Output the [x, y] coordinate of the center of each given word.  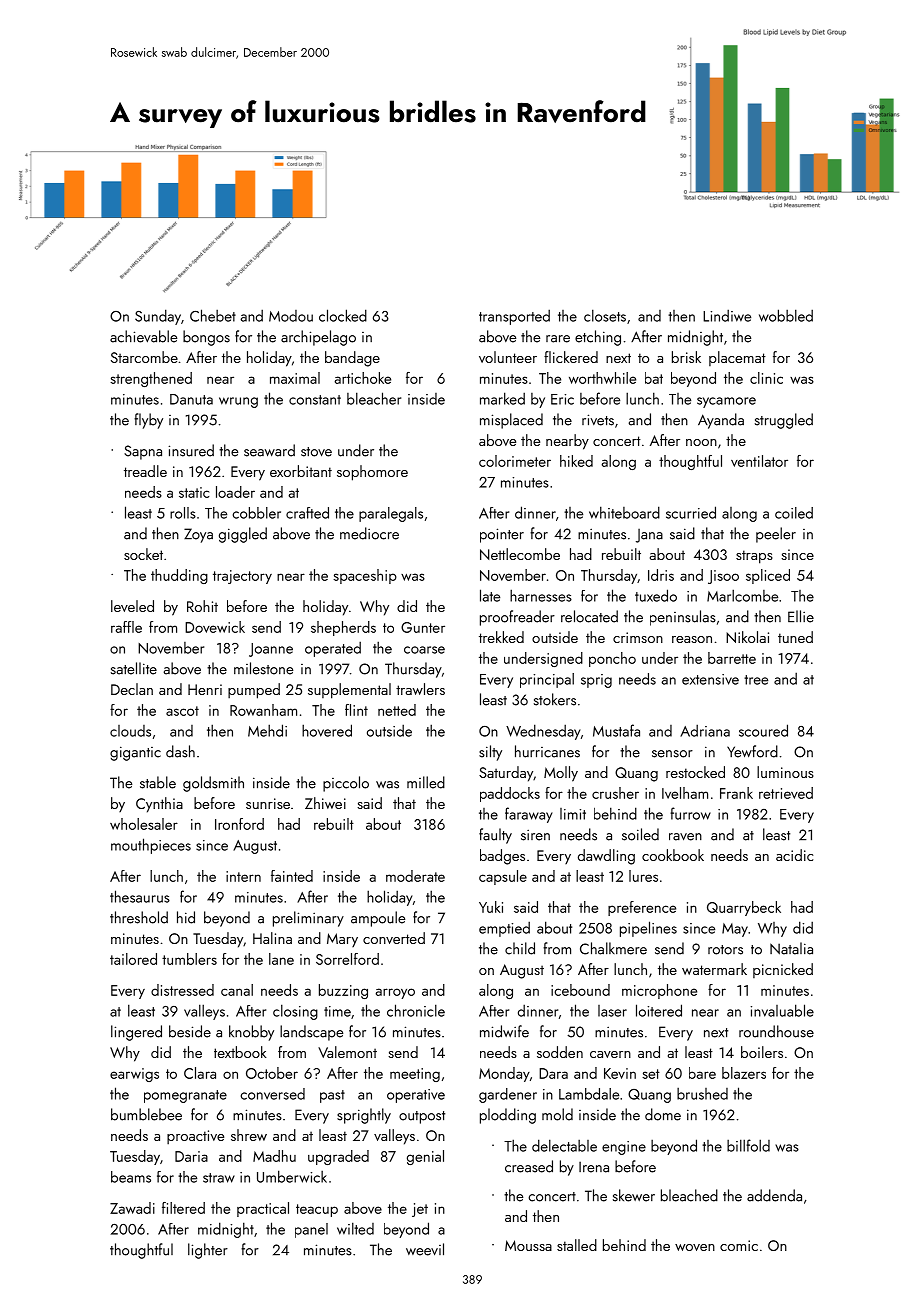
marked [502, 398]
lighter [208, 1251]
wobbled [786, 315]
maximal [295, 378]
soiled [640, 834]
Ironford [239, 824]
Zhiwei [325, 803]
